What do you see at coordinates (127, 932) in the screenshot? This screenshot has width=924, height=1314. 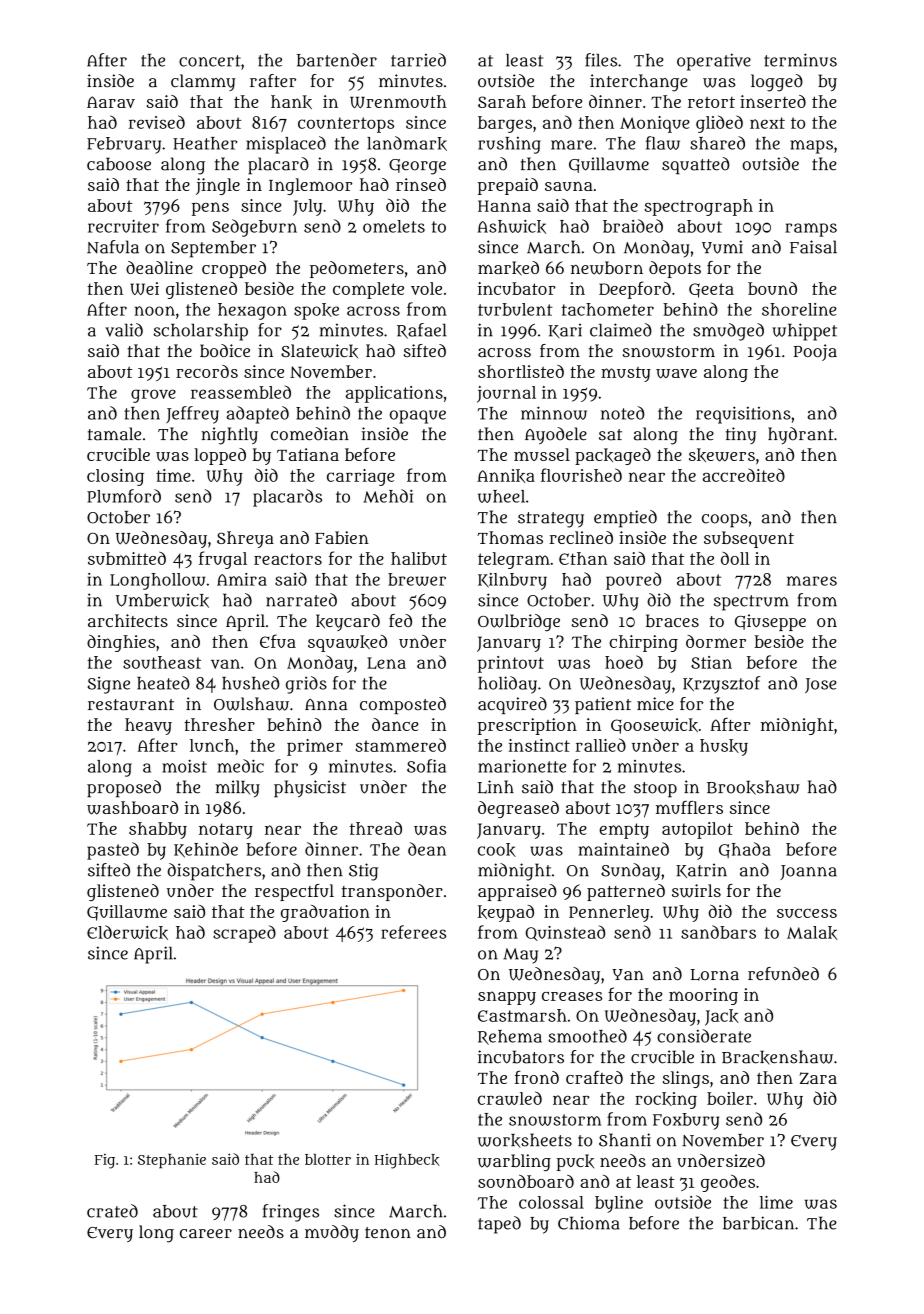 I see `Elderwick` at bounding box center [127, 932].
